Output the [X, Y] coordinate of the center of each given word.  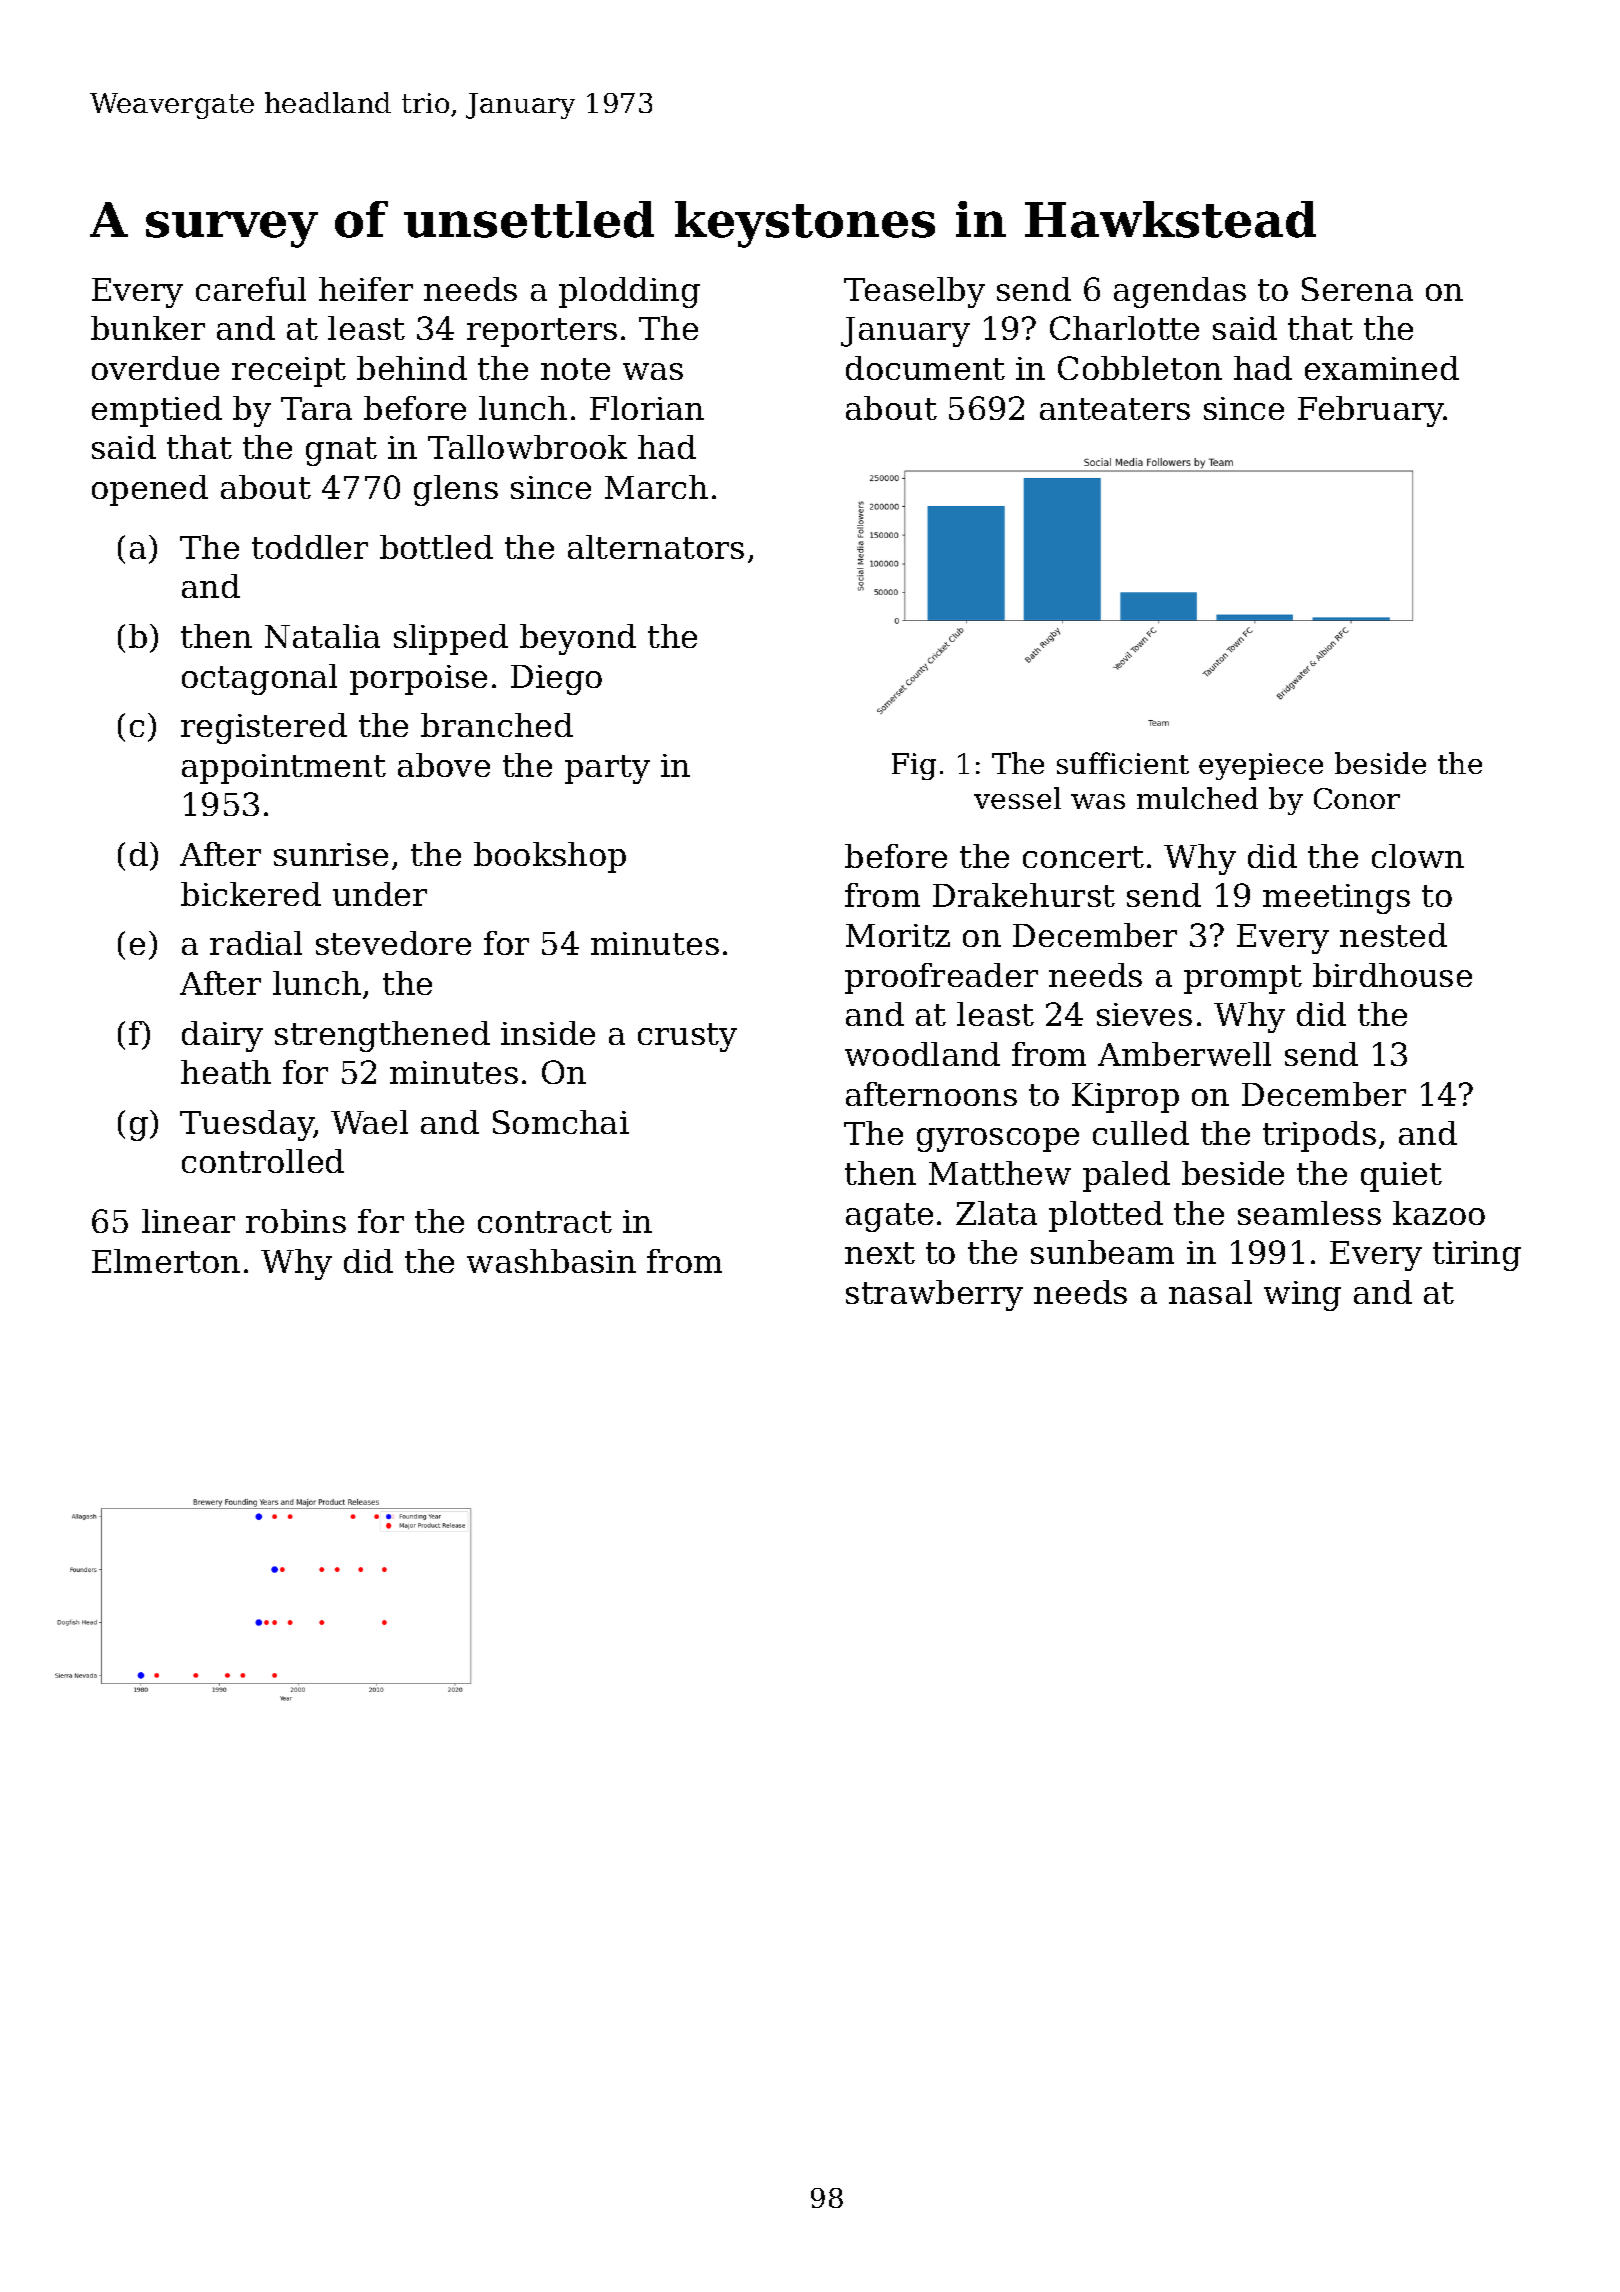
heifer [366, 289]
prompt [1243, 979]
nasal [1210, 1292]
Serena [1357, 289]
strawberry [934, 1295]
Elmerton [166, 1261]
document [925, 368]
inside [548, 1033]
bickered [251, 894]
